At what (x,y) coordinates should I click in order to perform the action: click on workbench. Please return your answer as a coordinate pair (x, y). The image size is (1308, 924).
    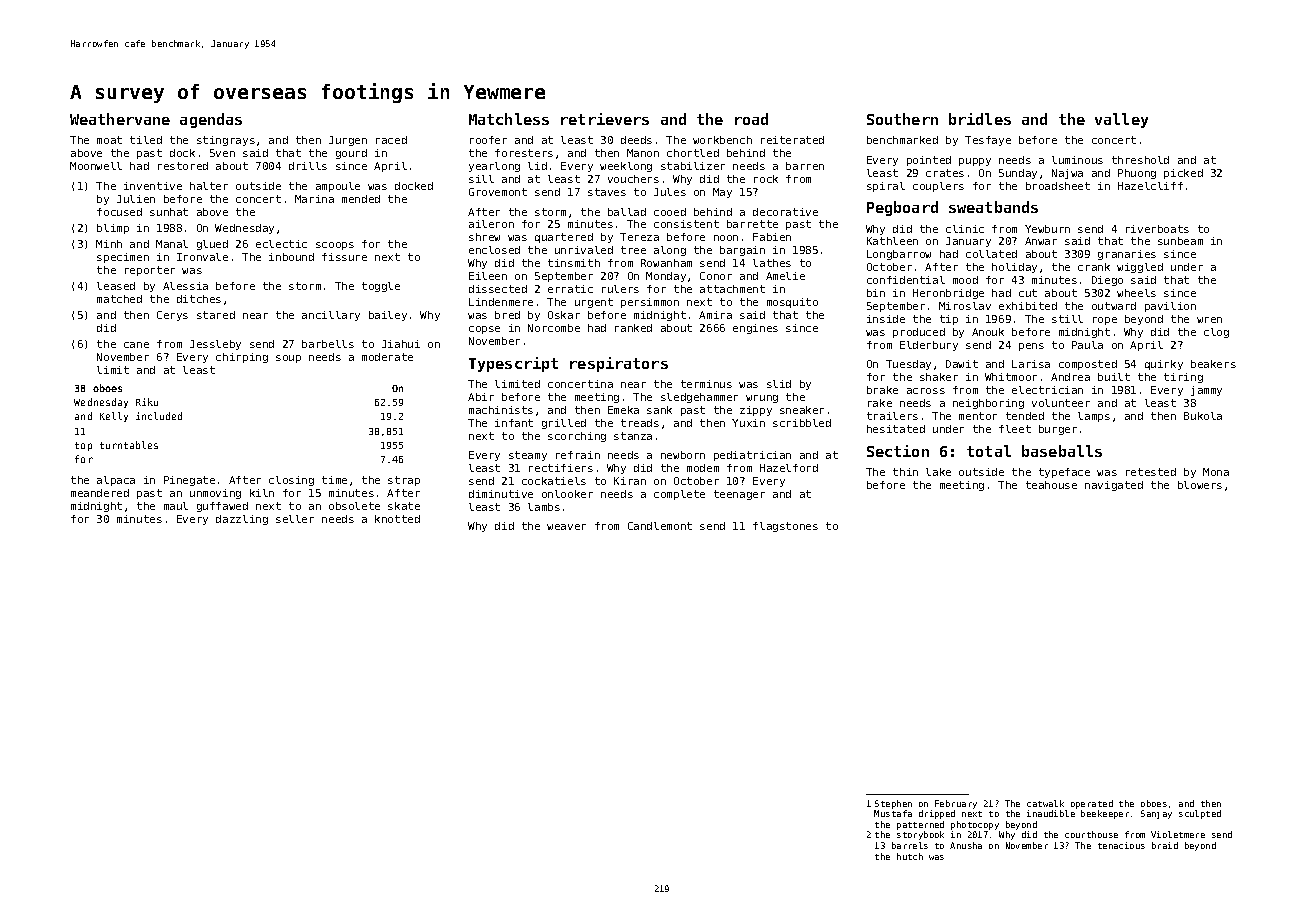
    Looking at the image, I should click on (722, 140).
